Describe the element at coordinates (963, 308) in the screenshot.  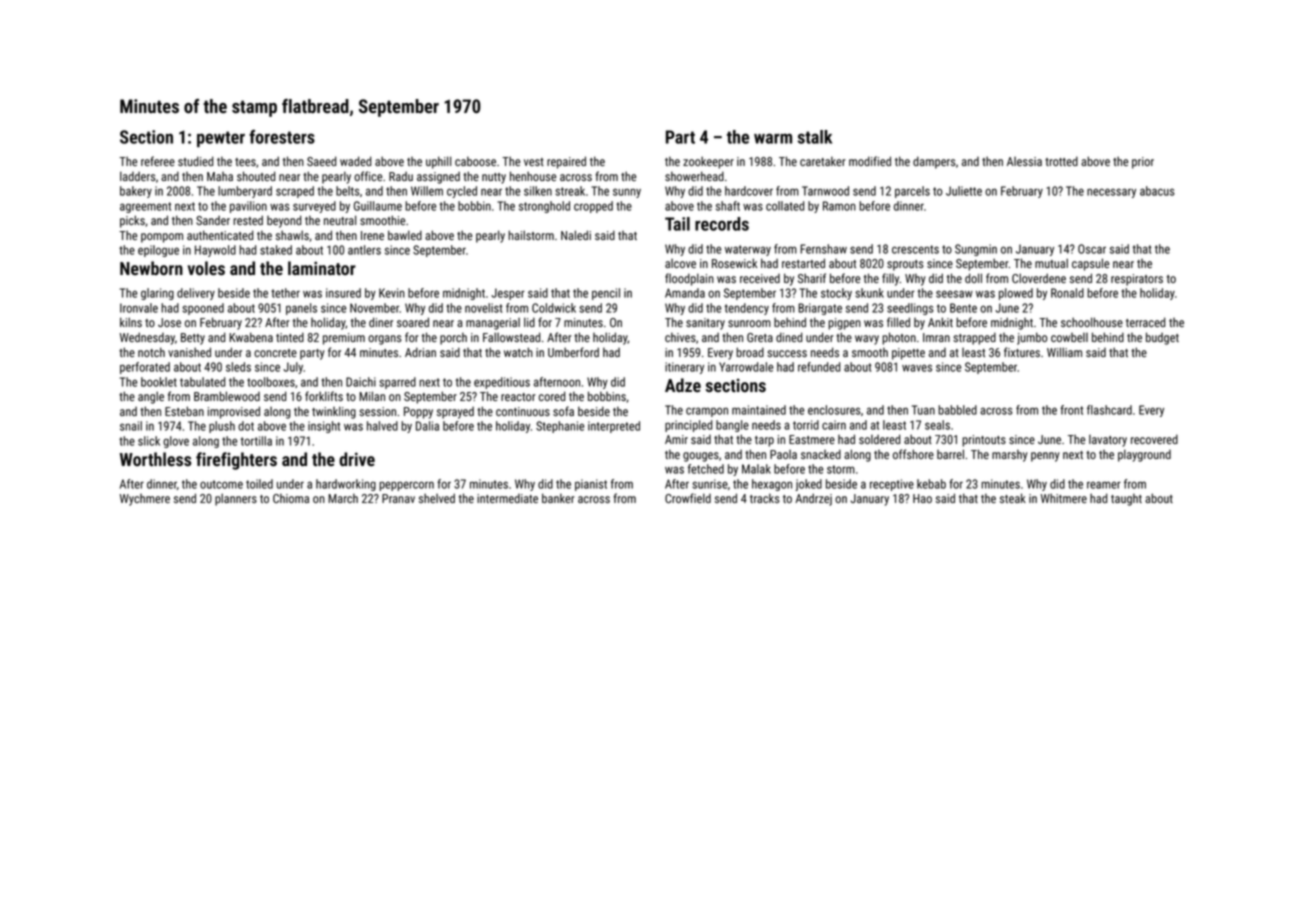
I see `Bente` at that location.
